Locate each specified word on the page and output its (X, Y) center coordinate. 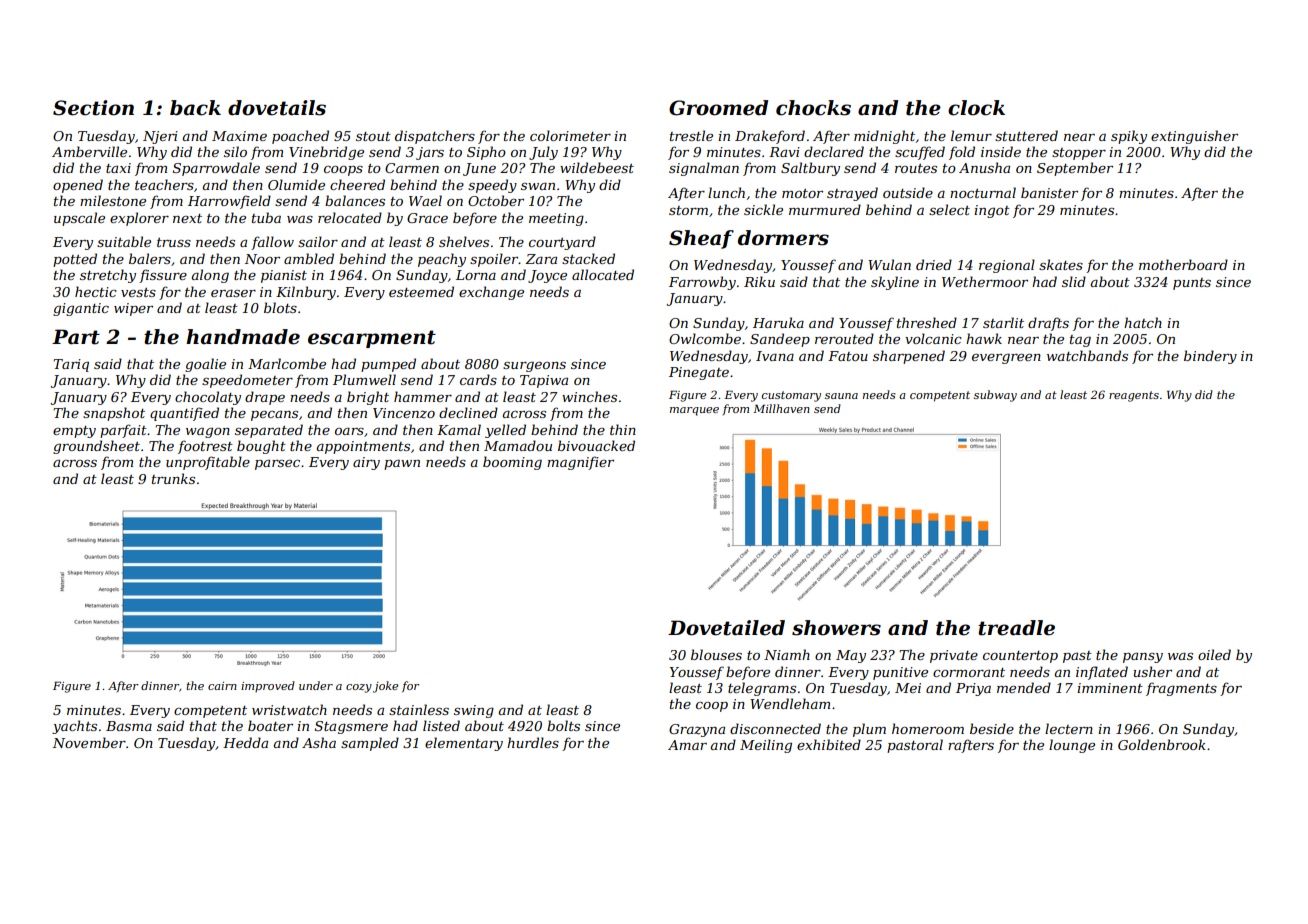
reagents (1134, 396)
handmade (243, 337)
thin (623, 429)
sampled (370, 744)
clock (976, 108)
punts (1192, 284)
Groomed (718, 108)
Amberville (89, 151)
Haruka (778, 322)
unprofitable (208, 463)
